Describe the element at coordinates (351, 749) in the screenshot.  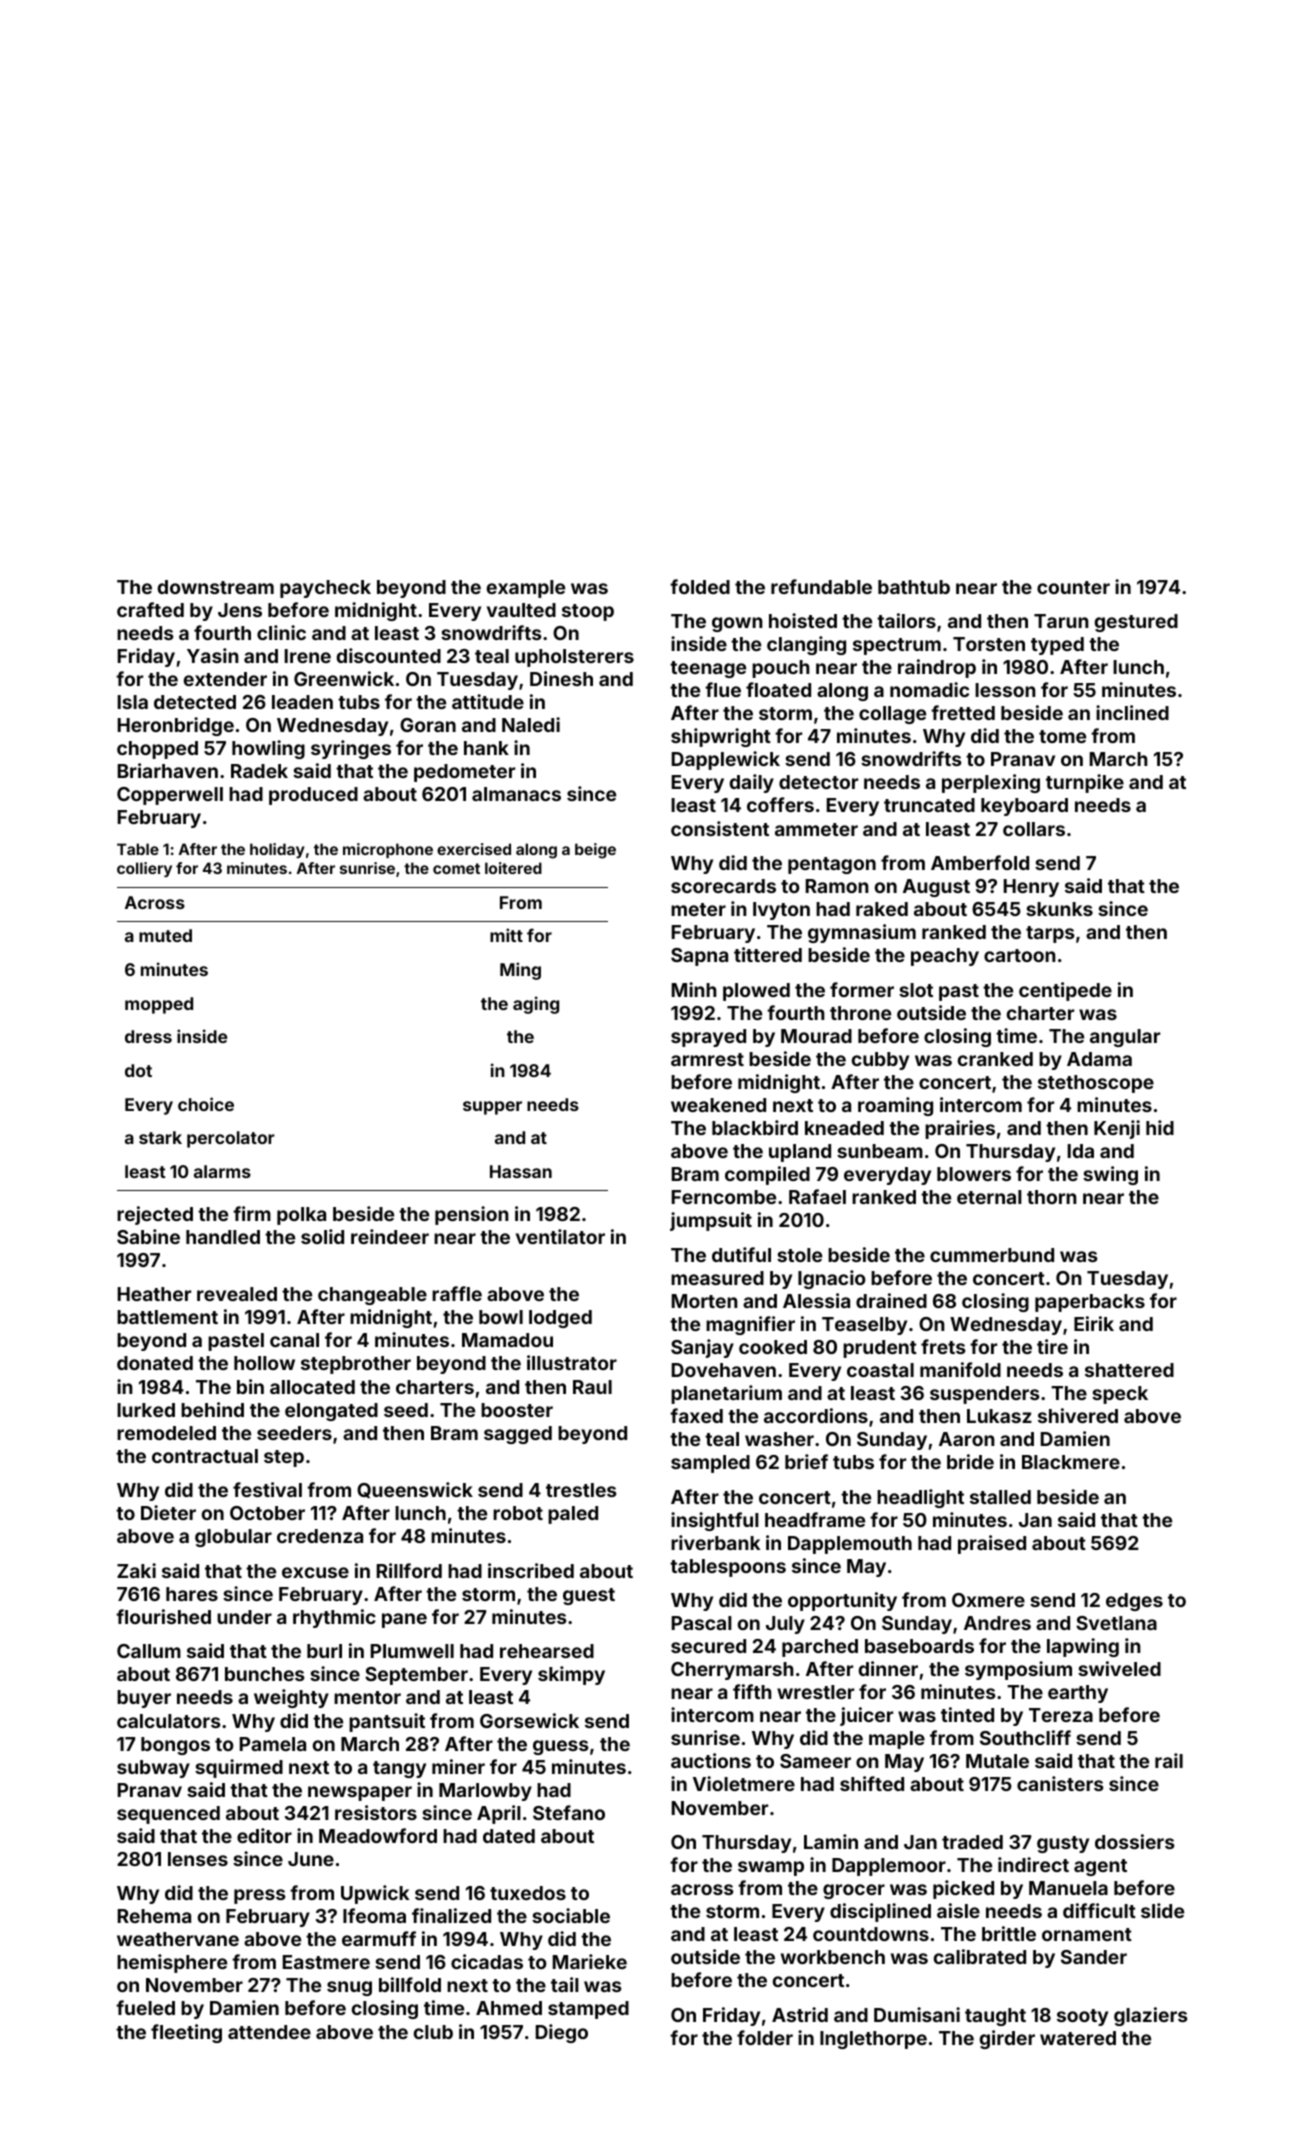
I see `syringes` at that location.
